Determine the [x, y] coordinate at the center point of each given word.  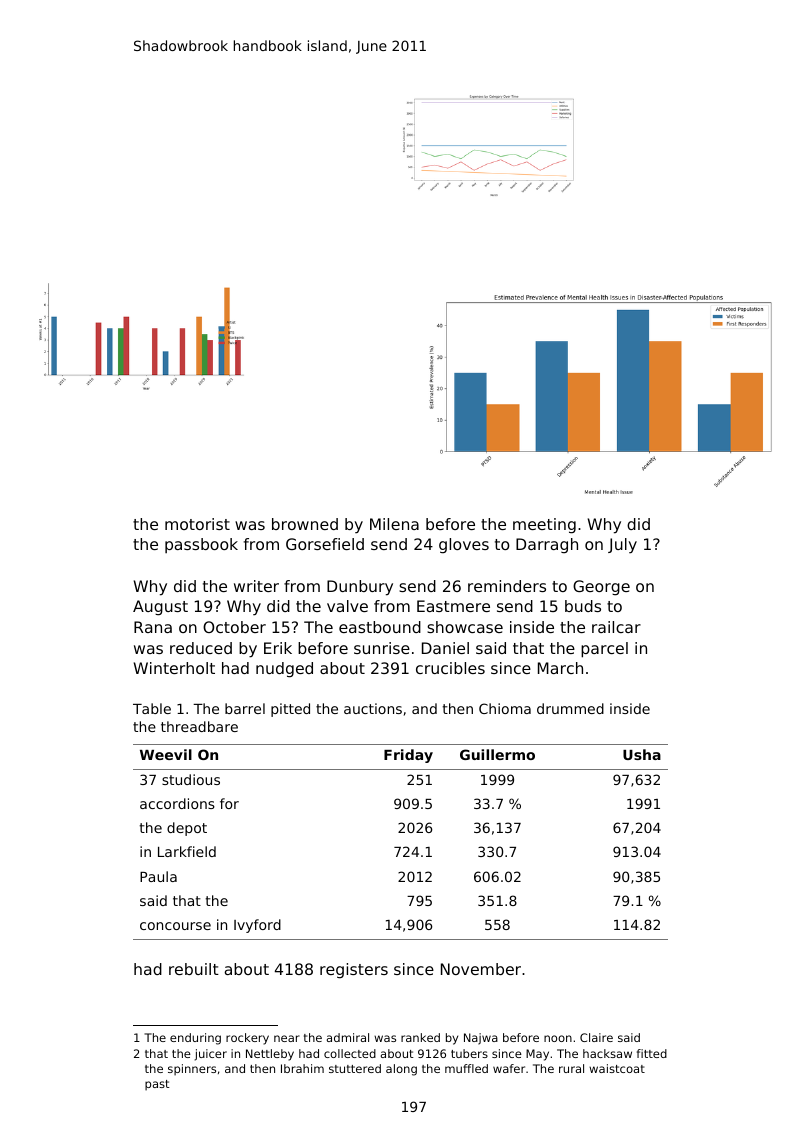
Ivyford [257, 926]
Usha [642, 754]
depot [187, 829]
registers [354, 971]
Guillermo [497, 754]
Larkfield [187, 851]
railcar [616, 627]
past [157, 1085]
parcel [604, 650]
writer [256, 586]
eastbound [380, 627]
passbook [201, 545]
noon [558, 1038]
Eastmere [453, 606]
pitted [290, 710]
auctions [373, 708]
